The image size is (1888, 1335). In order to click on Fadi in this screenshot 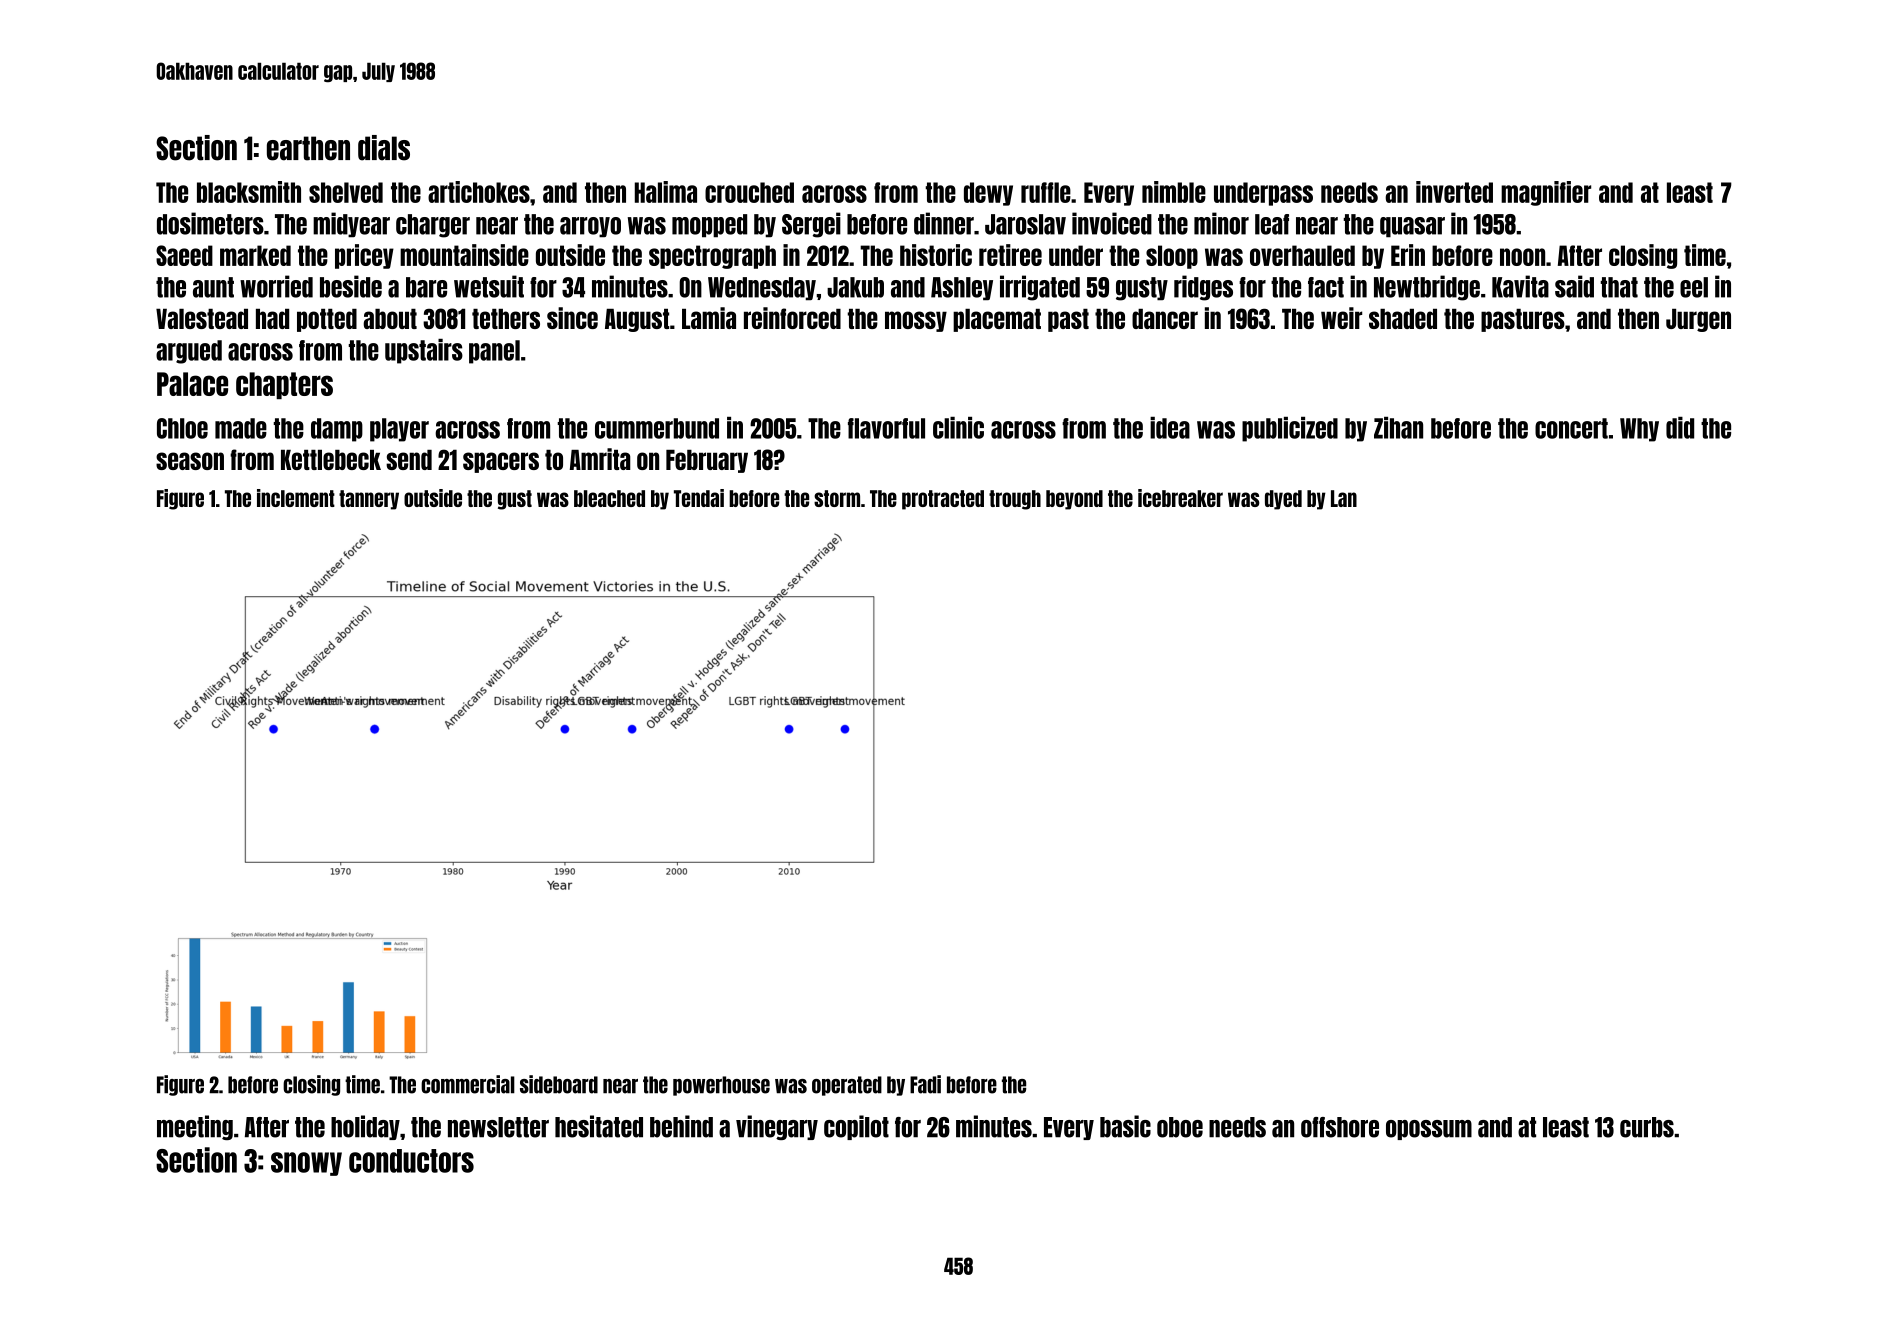, I will do `click(925, 1084)`.
